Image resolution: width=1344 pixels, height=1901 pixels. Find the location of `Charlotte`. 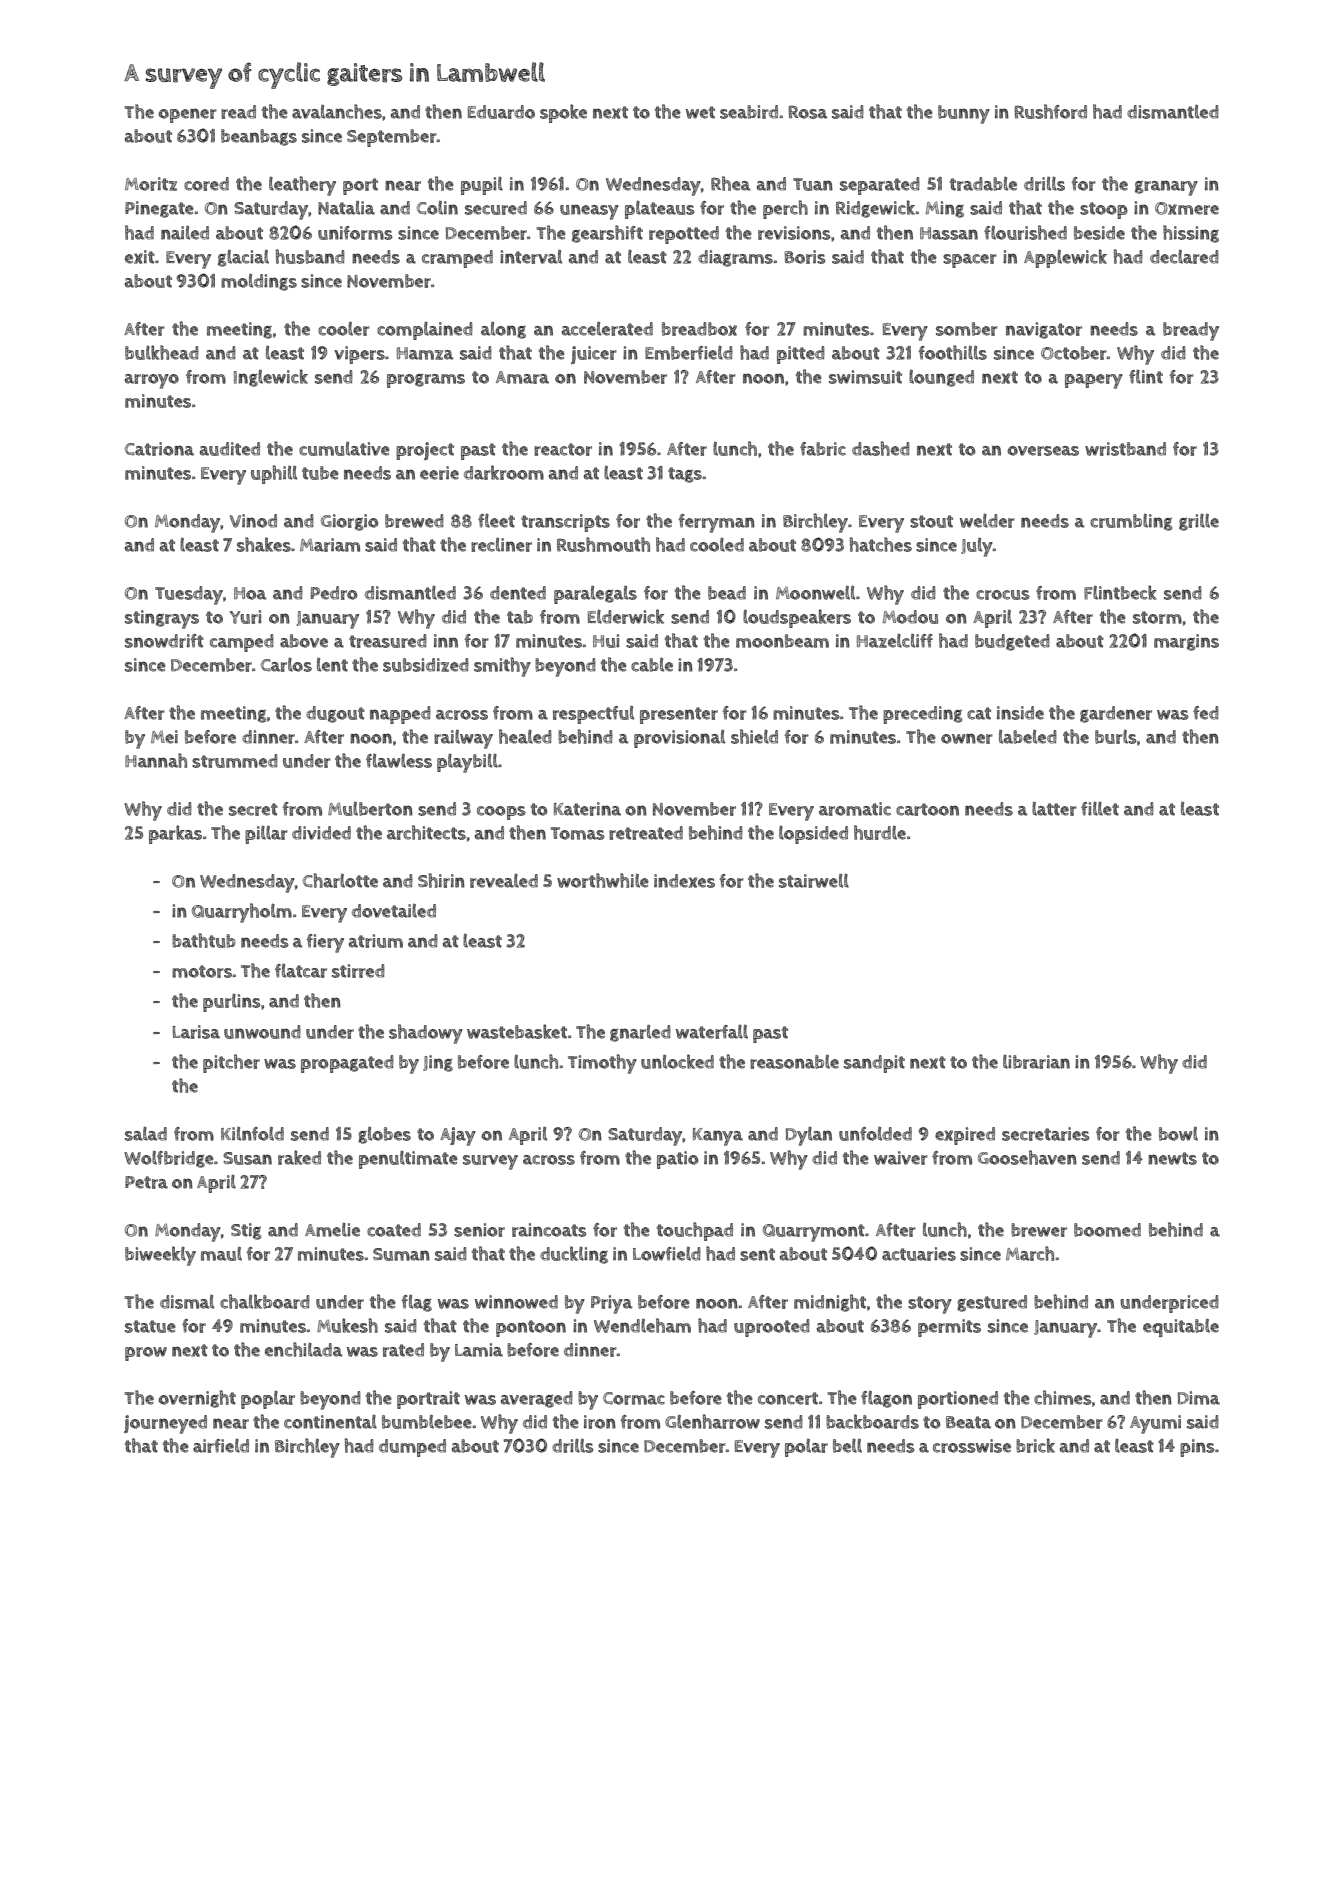

Charlotte is located at coordinates (340, 880).
